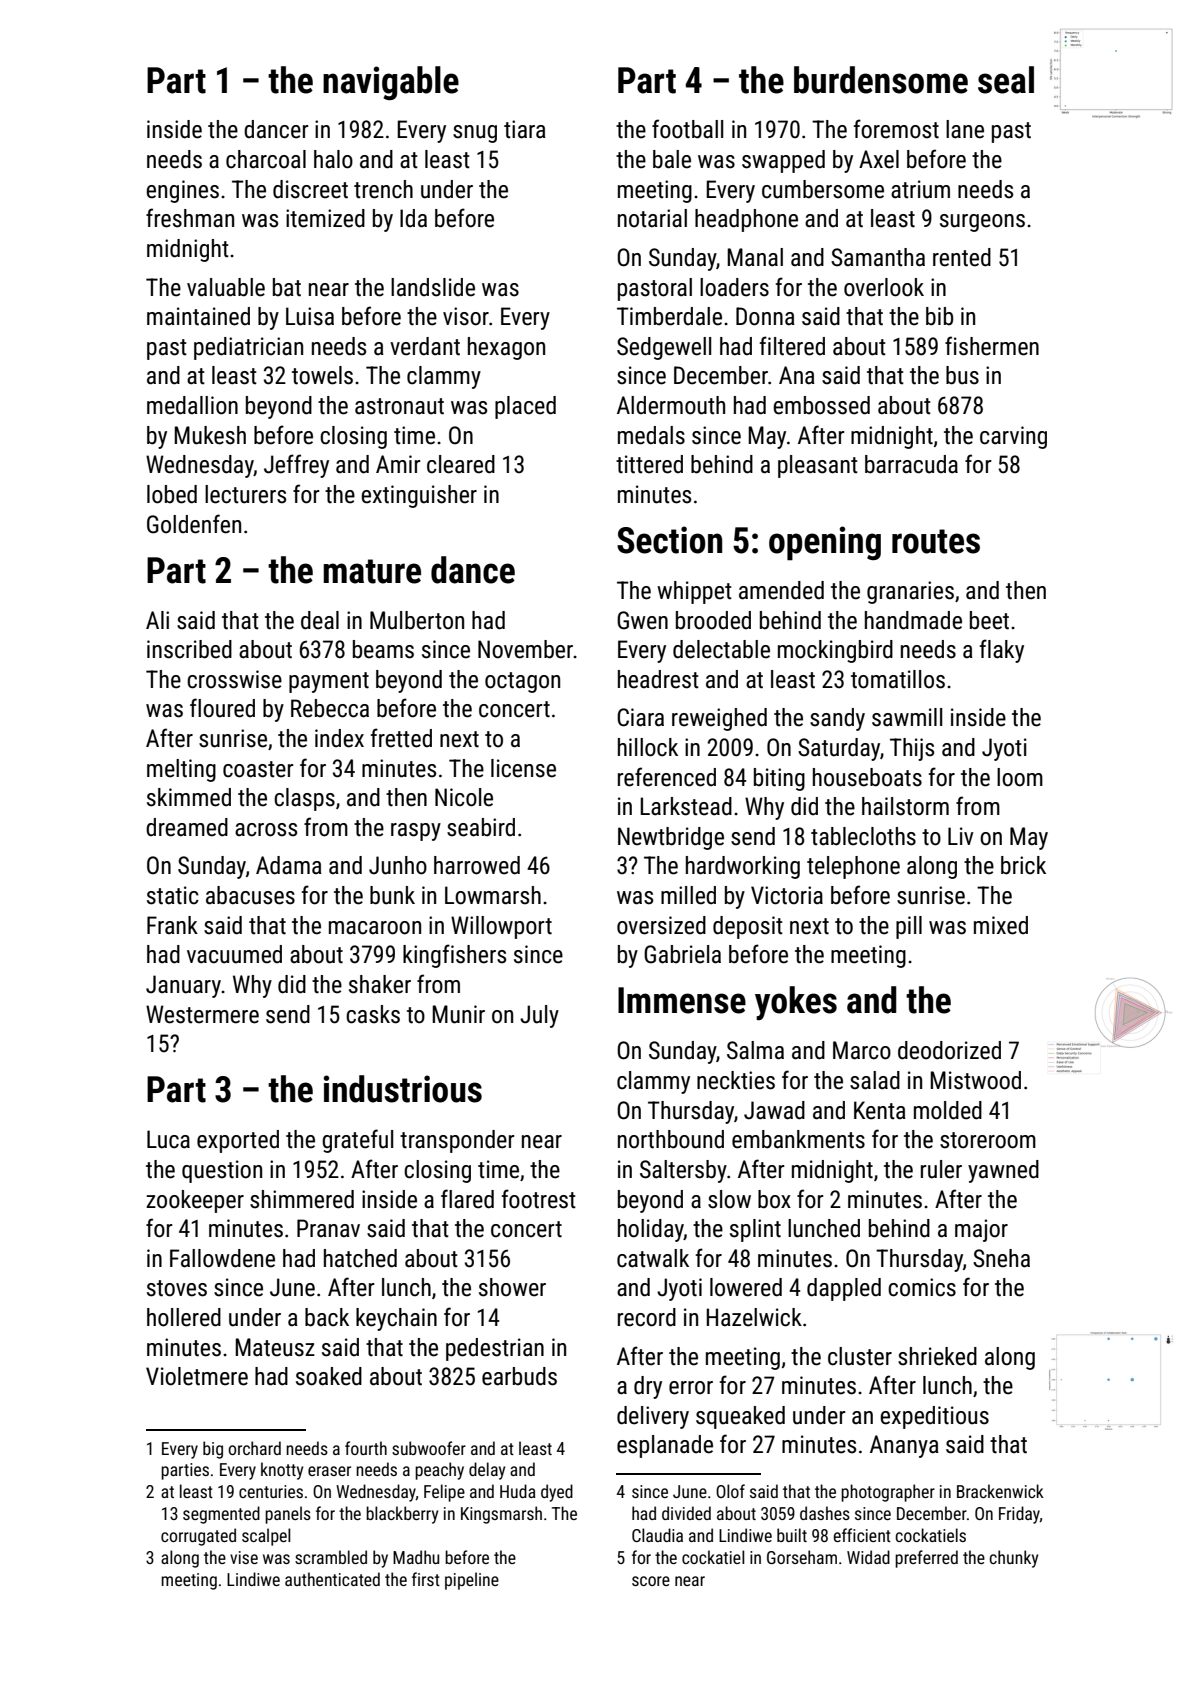 This image has height=1690, width=1195. I want to click on esplanade, so click(665, 1446).
